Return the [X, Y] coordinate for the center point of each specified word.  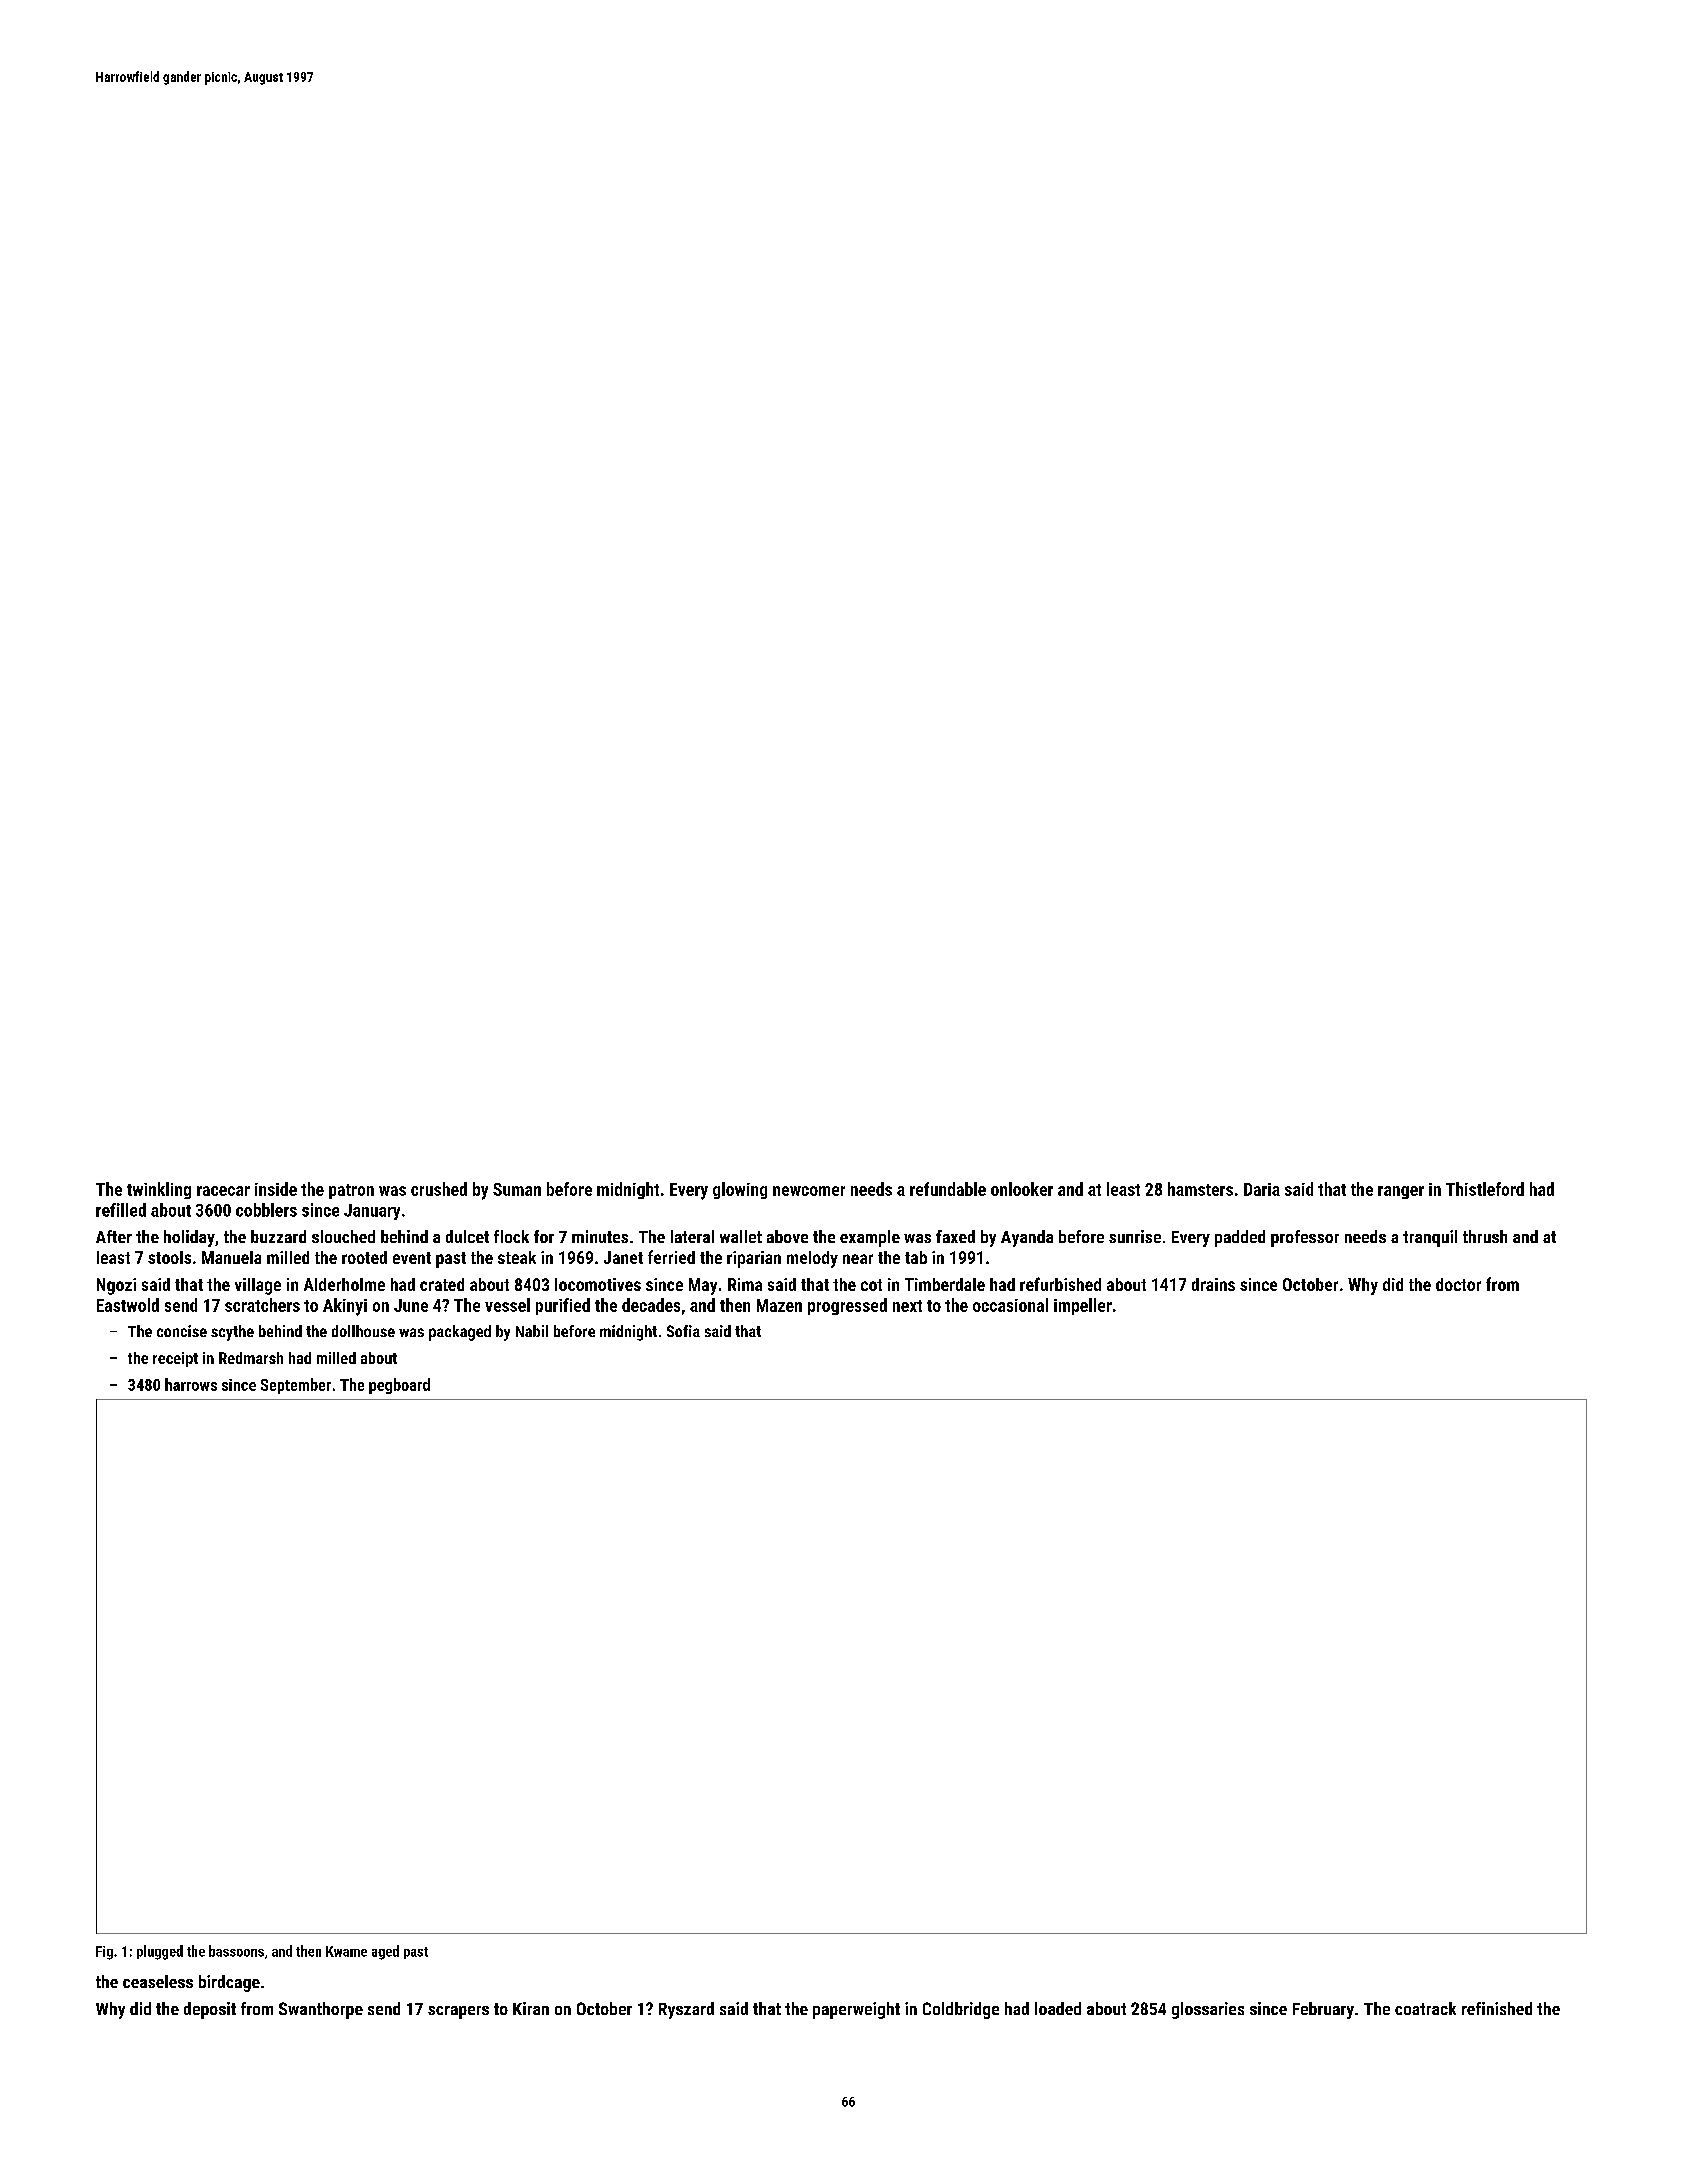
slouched [343, 1236]
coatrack [1425, 2008]
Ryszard [686, 2010]
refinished [1497, 2008]
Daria [1262, 1189]
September [296, 1386]
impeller [1083, 1306]
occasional [1010, 1305]
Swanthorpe [321, 2010]
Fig [104, 1953]
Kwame [346, 1951]
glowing [740, 1190]
